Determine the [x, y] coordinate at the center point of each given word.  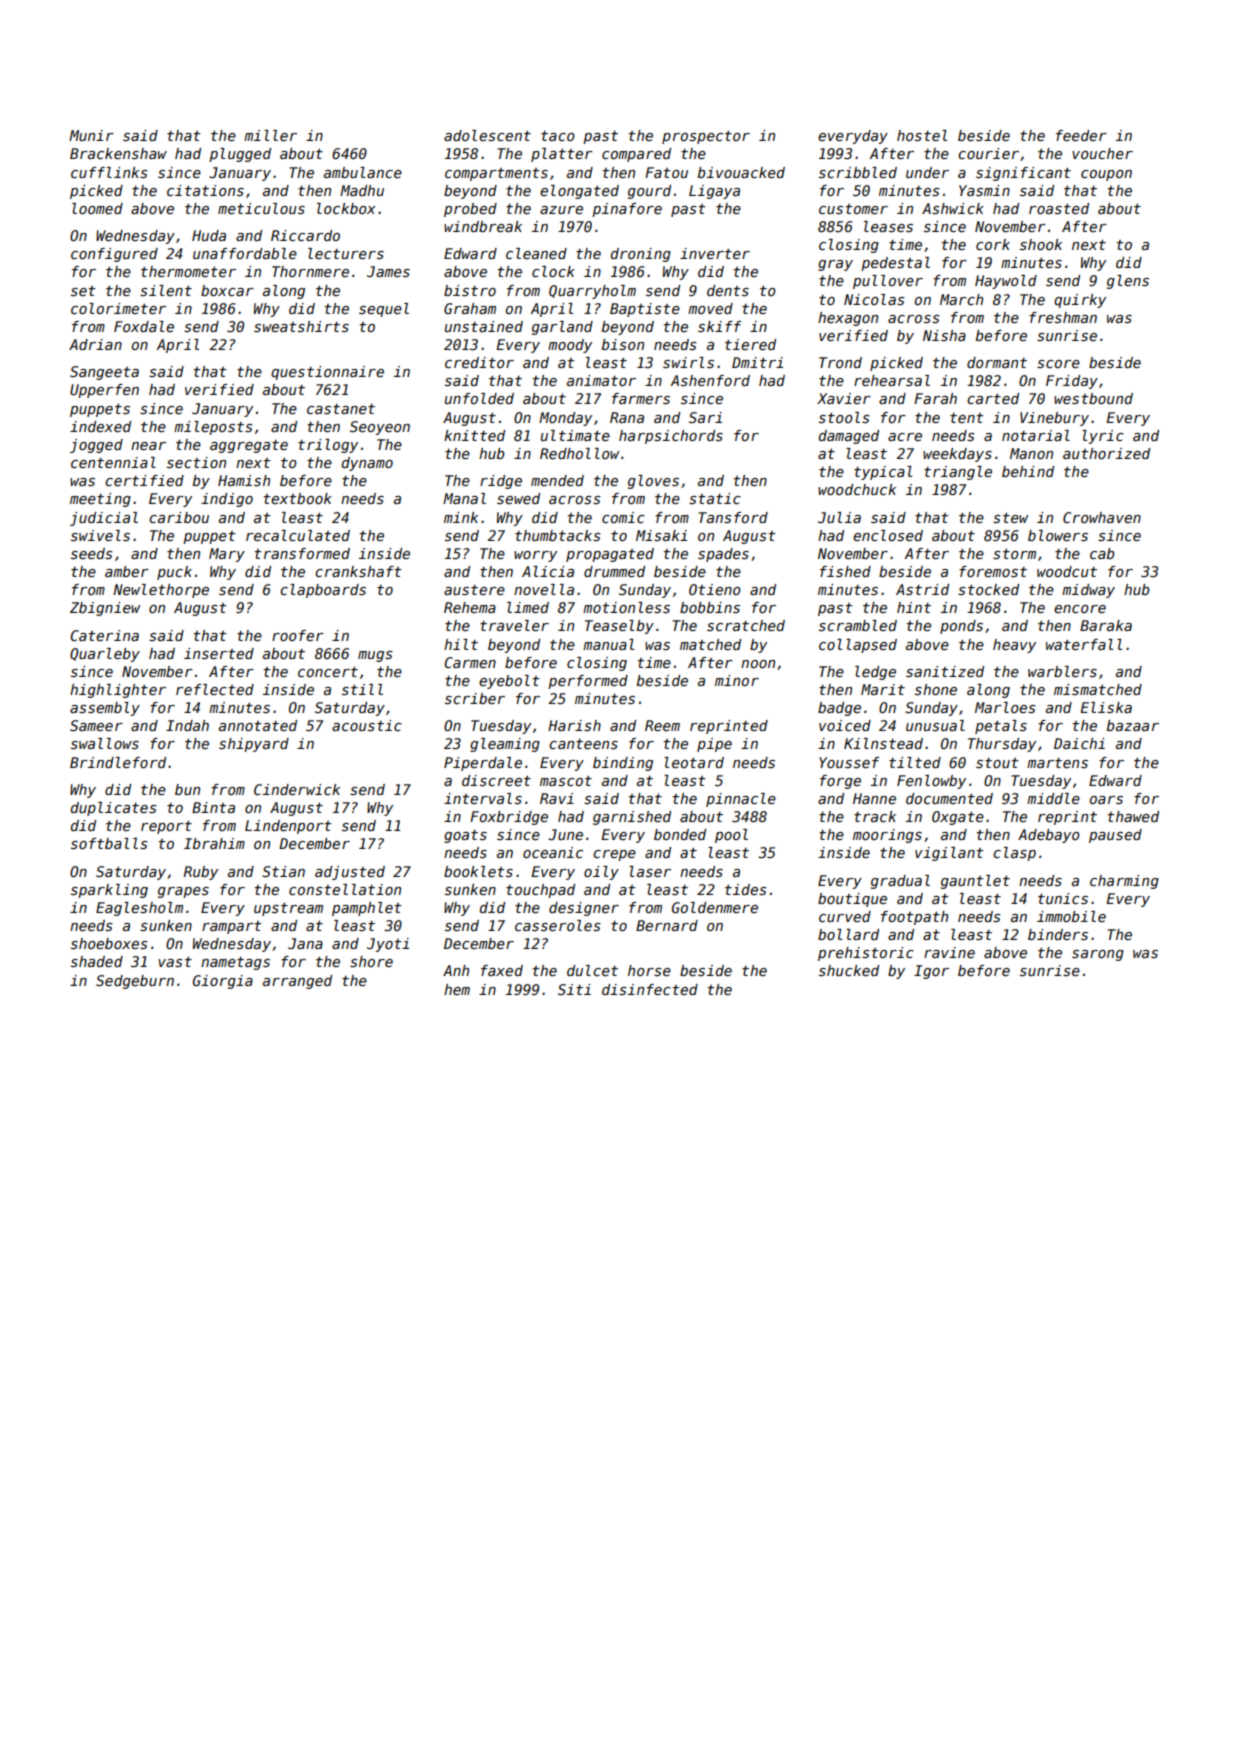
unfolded [479, 398]
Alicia [548, 571]
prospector [706, 137]
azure [561, 210]
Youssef [849, 762]
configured [114, 255]
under [927, 172]
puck [174, 573]
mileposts [213, 428]
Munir [91, 135]
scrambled [858, 625]
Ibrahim [214, 843]
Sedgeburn [135, 982]
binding [623, 764]
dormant [997, 362]
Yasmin [984, 190]
